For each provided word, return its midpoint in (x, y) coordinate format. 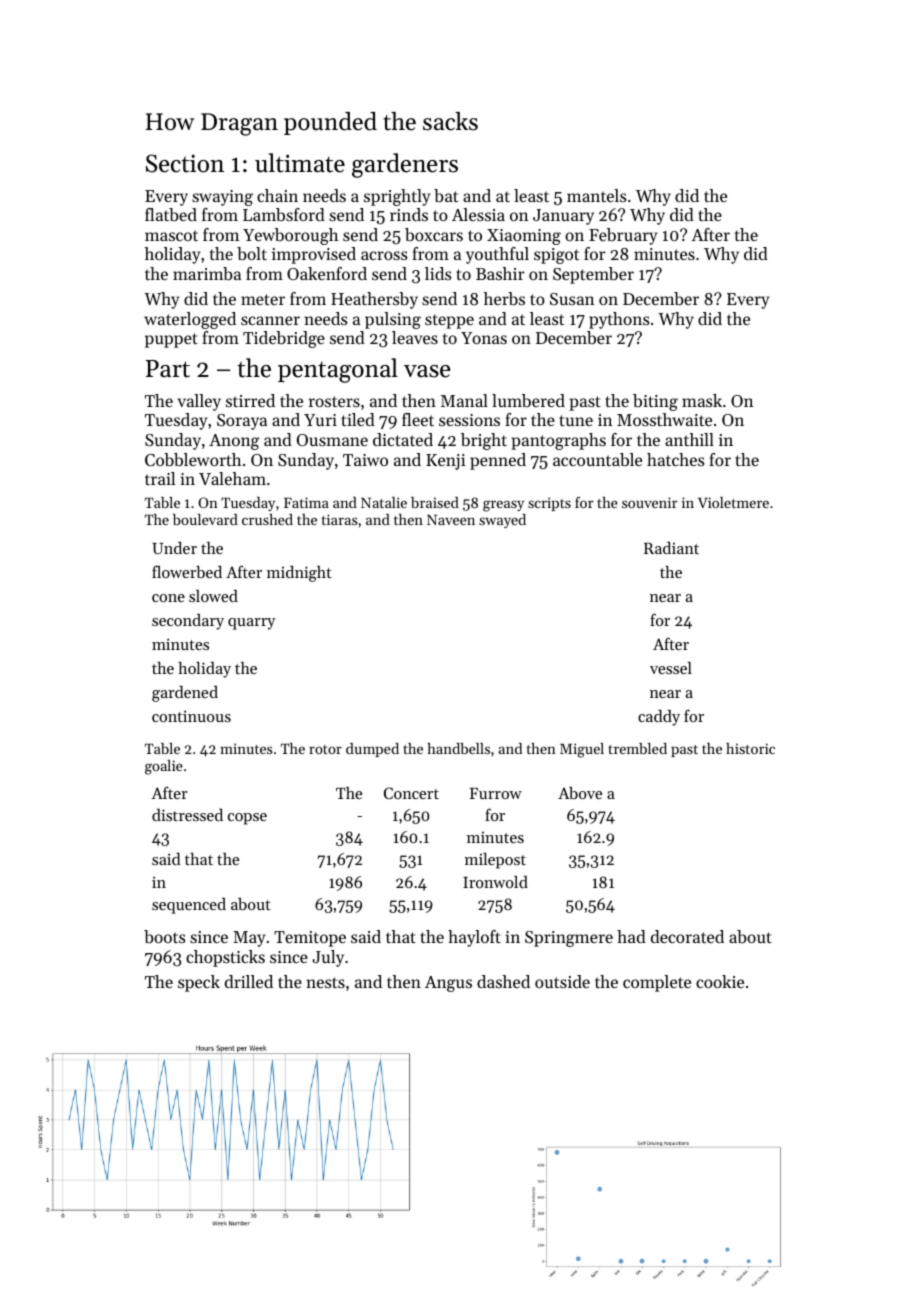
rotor (325, 749)
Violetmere (733, 502)
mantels (597, 195)
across (384, 255)
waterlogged (190, 320)
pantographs (558, 441)
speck (199, 983)
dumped (372, 750)
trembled (637, 748)
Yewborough (290, 236)
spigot (556, 256)
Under (174, 548)
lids (438, 273)
